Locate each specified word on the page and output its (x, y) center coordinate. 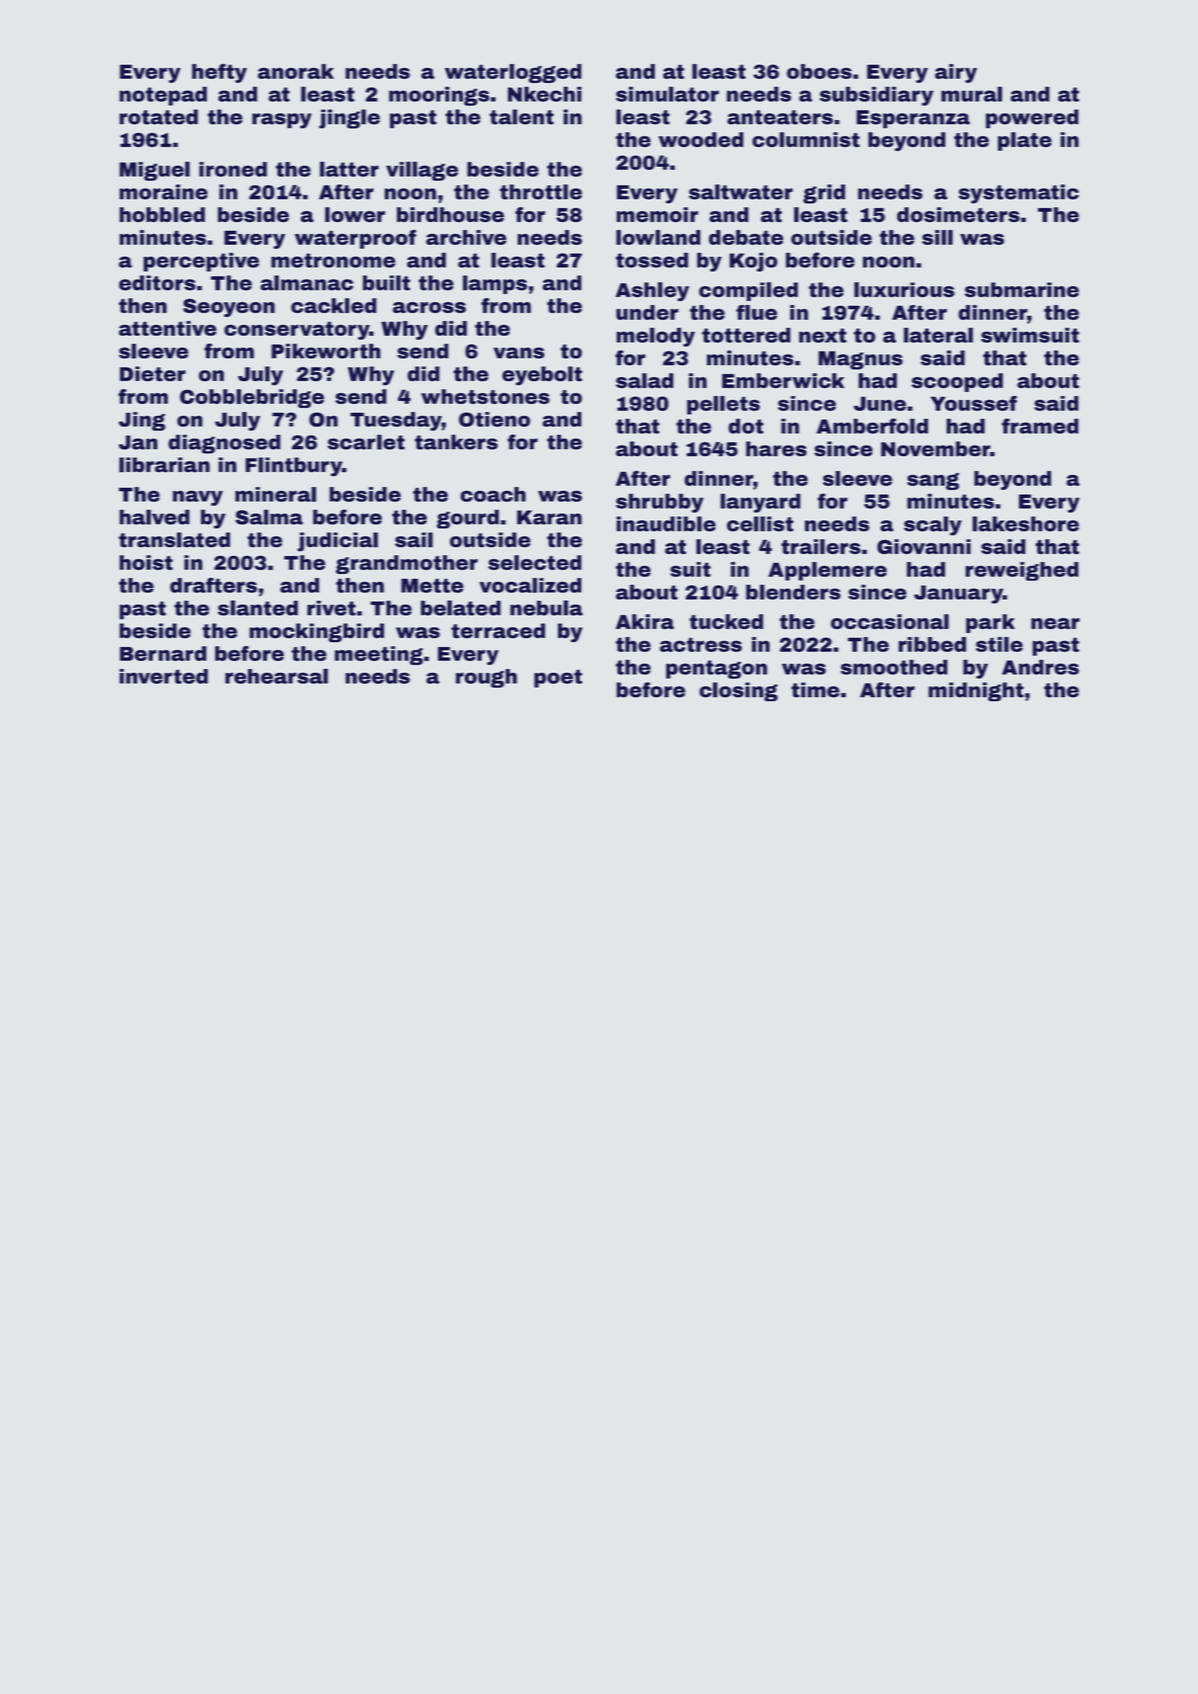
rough (486, 678)
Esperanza (913, 119)
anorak (296, 71)
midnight (976, 692)
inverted (163, 676)
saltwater (741, 192)
